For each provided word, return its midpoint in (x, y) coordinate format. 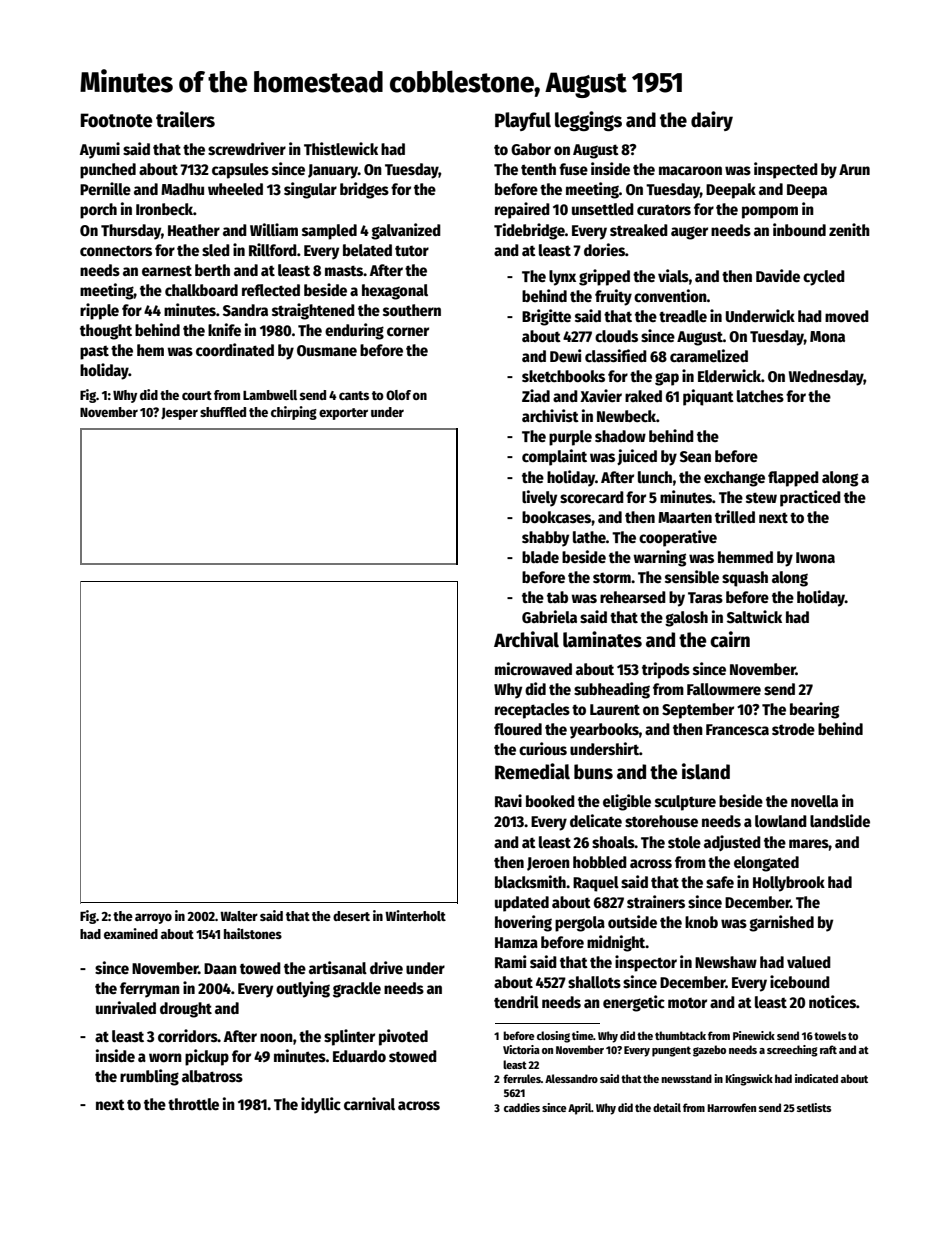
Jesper (179, 414)
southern (412, 310)
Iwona (815, 557)
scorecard (592, 497)
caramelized (709, 356)
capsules (240, 171)
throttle (193, 1104)
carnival (369, 1103)
